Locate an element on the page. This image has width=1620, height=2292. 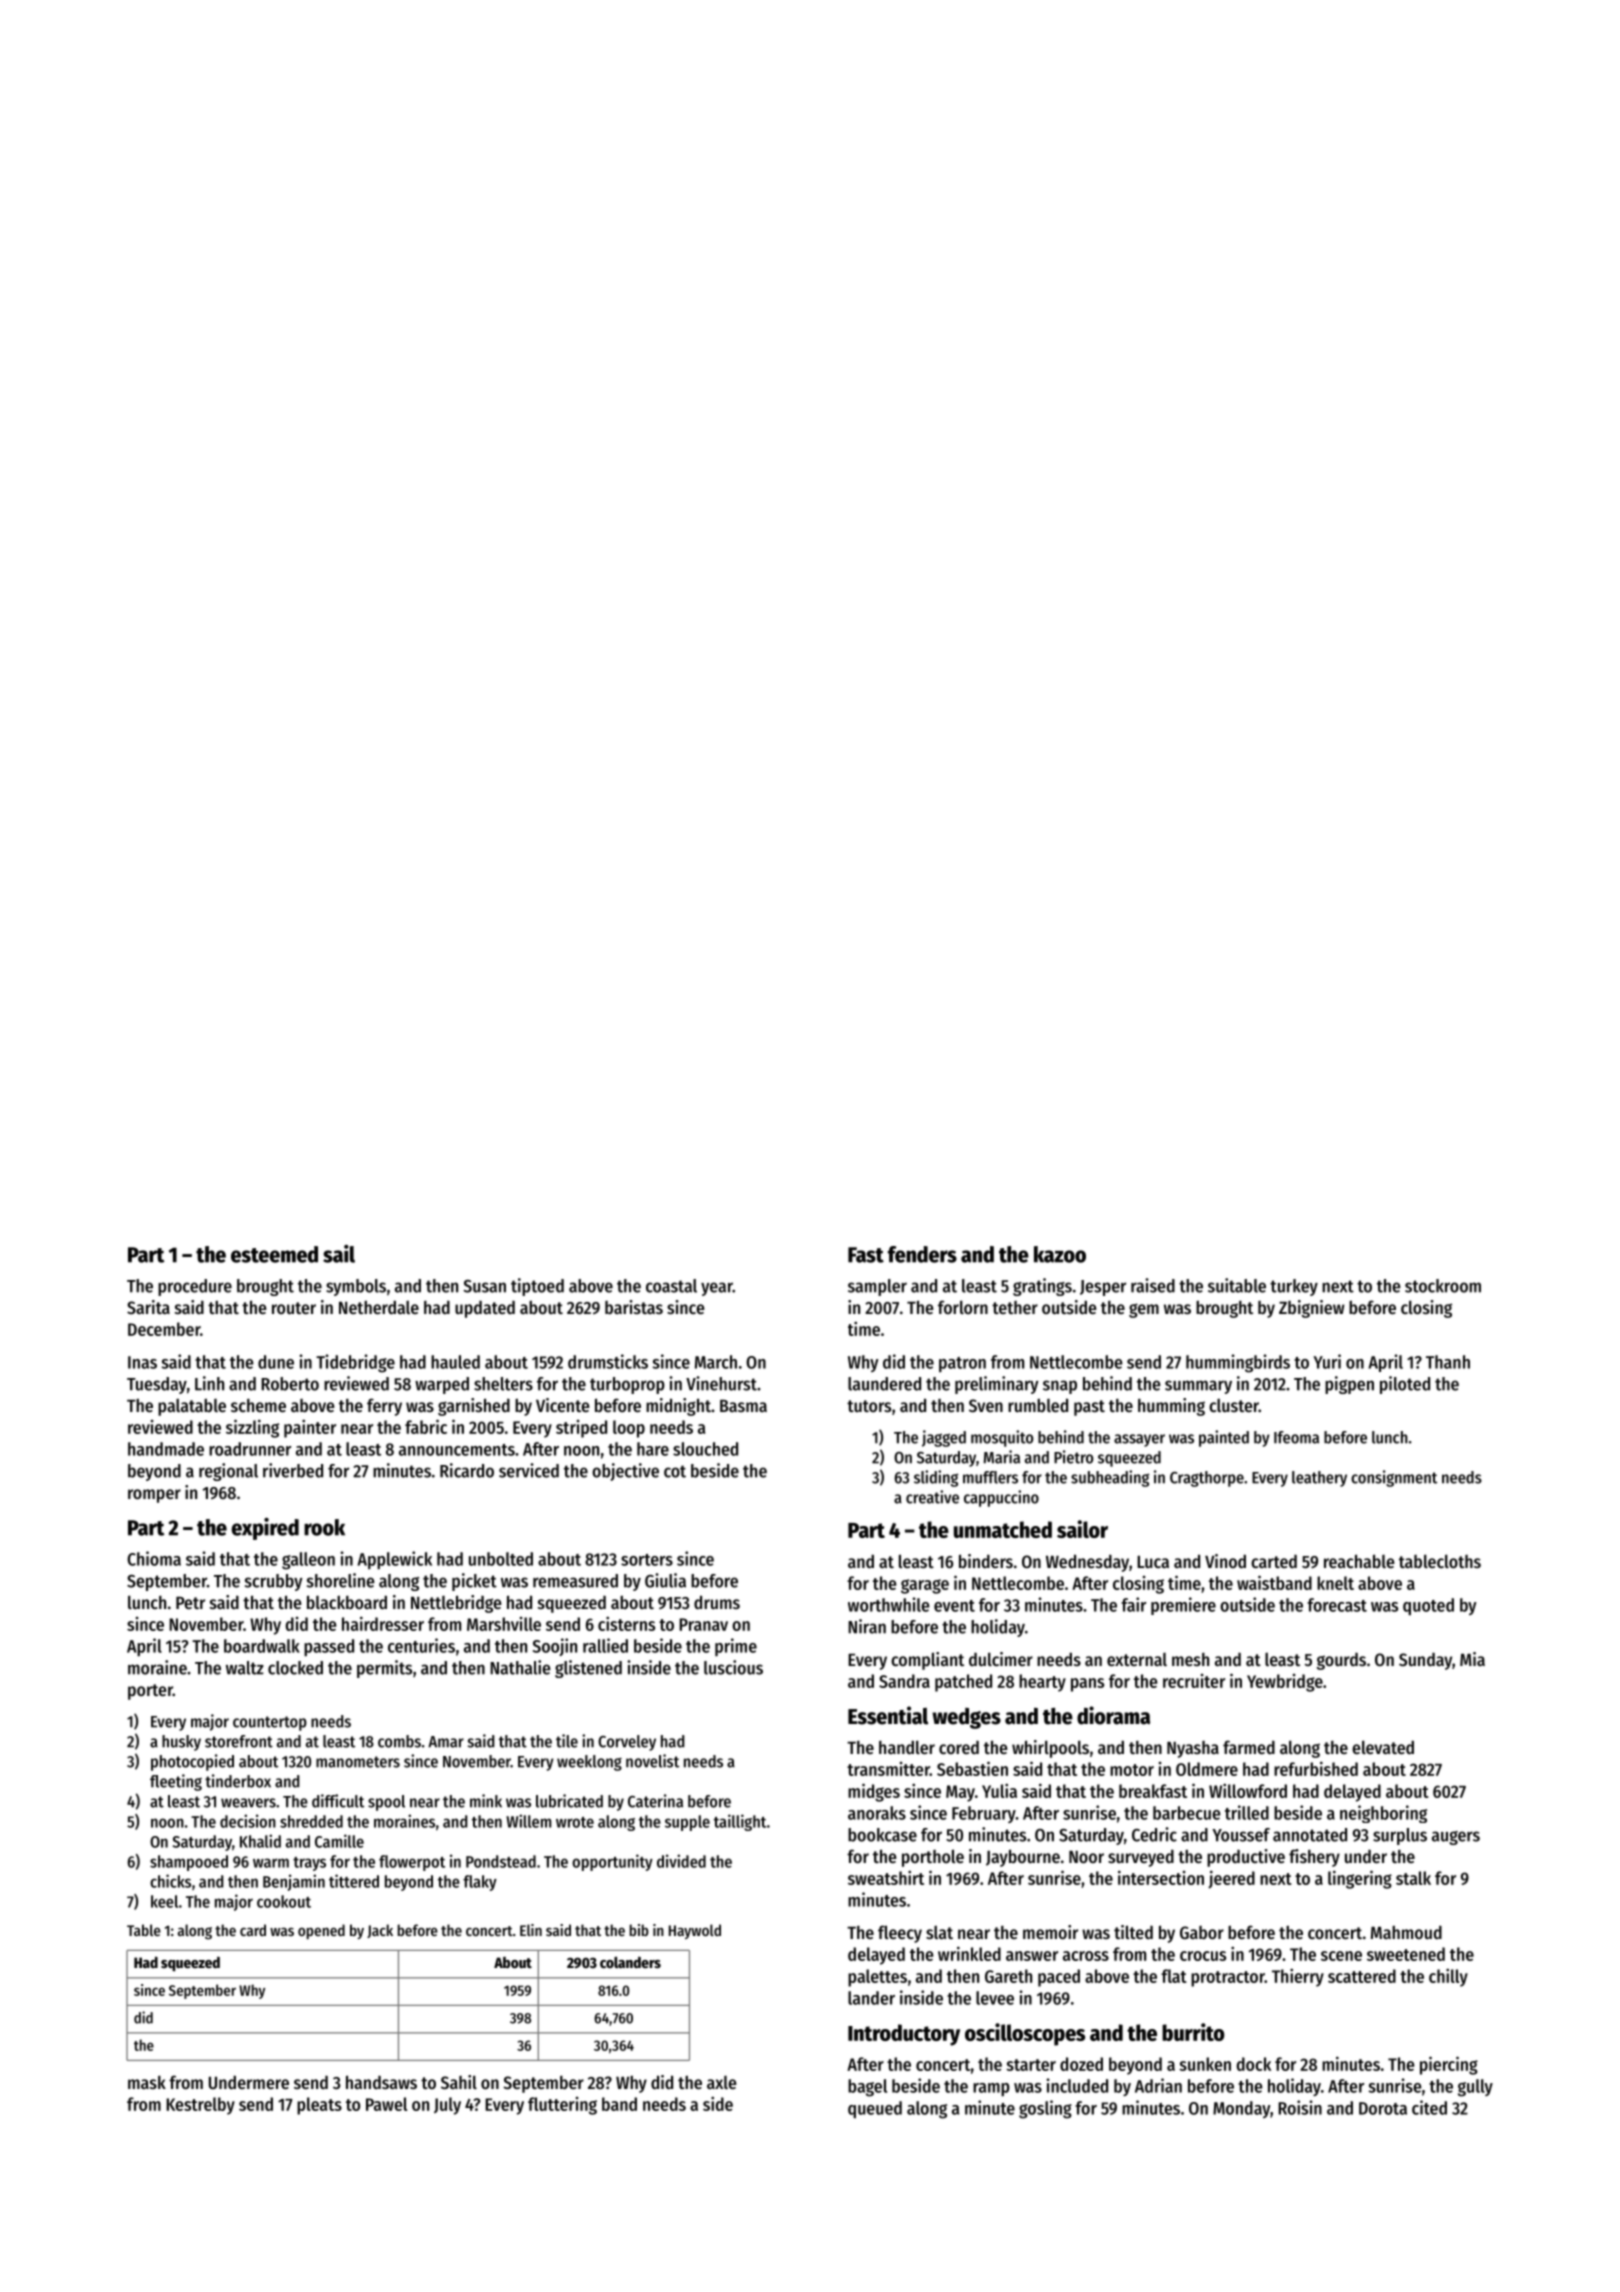
Kestrelby is located at coordinates (200, 2106).
